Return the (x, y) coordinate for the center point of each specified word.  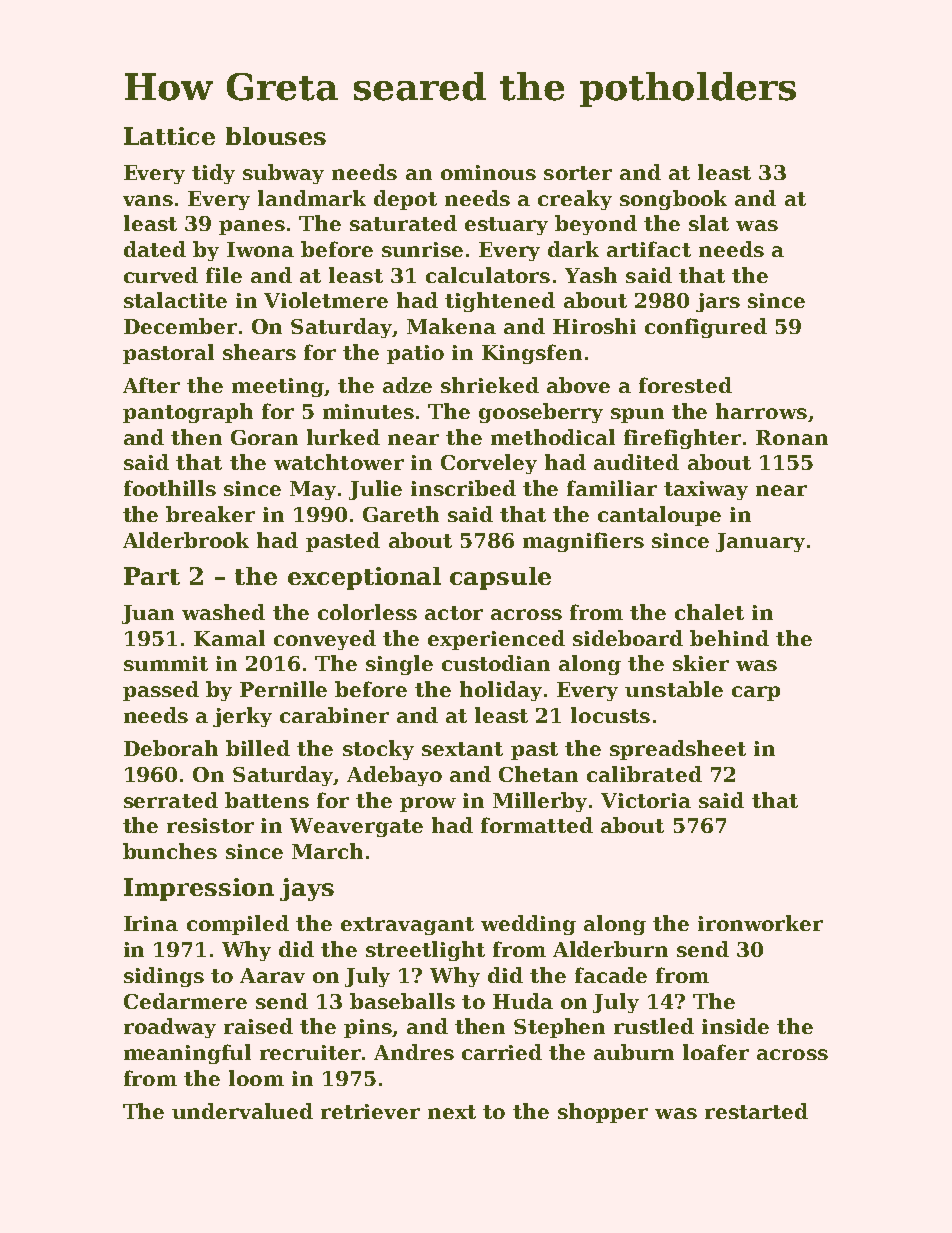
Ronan (792, 437)
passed (161, 691)
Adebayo (394, 776)
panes (252, 227)
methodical (553, 437)
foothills (170, 488)
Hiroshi (594, 326)
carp (756, 693)
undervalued (242, 1111)
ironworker (760, 923)
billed (258, 748)
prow (428, 804)
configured (706, 328)
